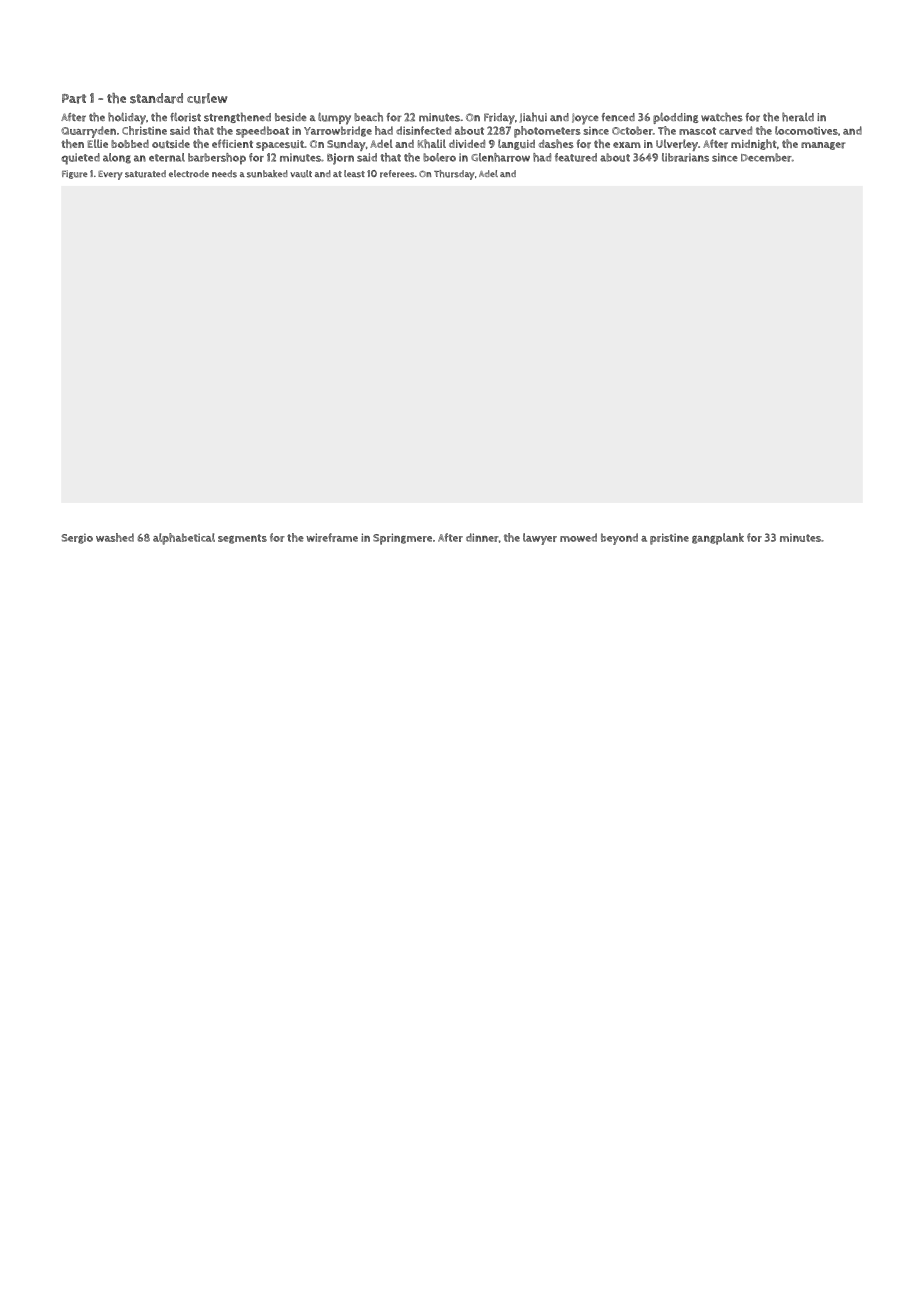 This document has height=1308, width=924. What do you see at coordinates (766, 157) in the document?
I see `December` at bounding box center [766, 157].
